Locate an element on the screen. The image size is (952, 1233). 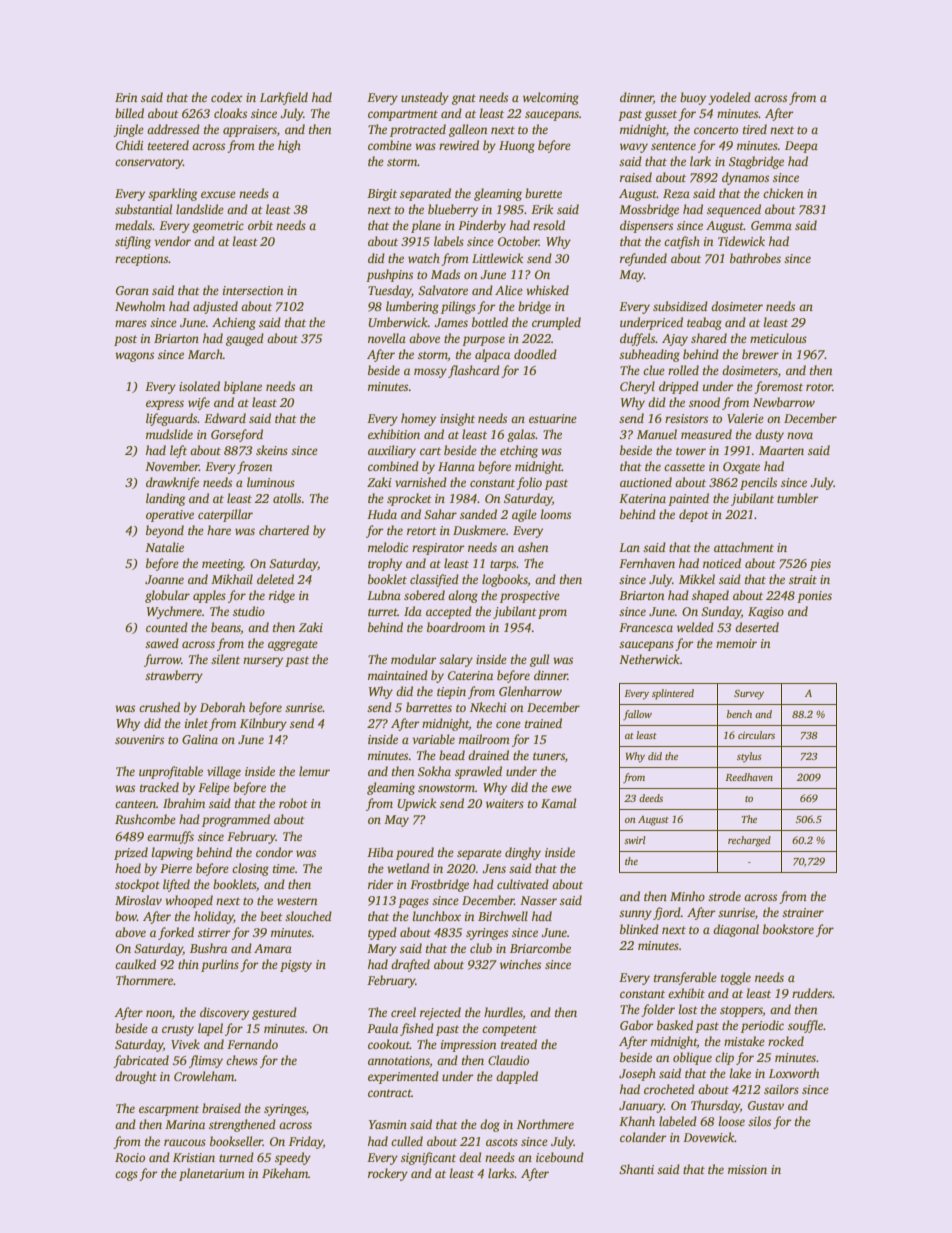
Shanti is located at coordinates (636, 1169).
